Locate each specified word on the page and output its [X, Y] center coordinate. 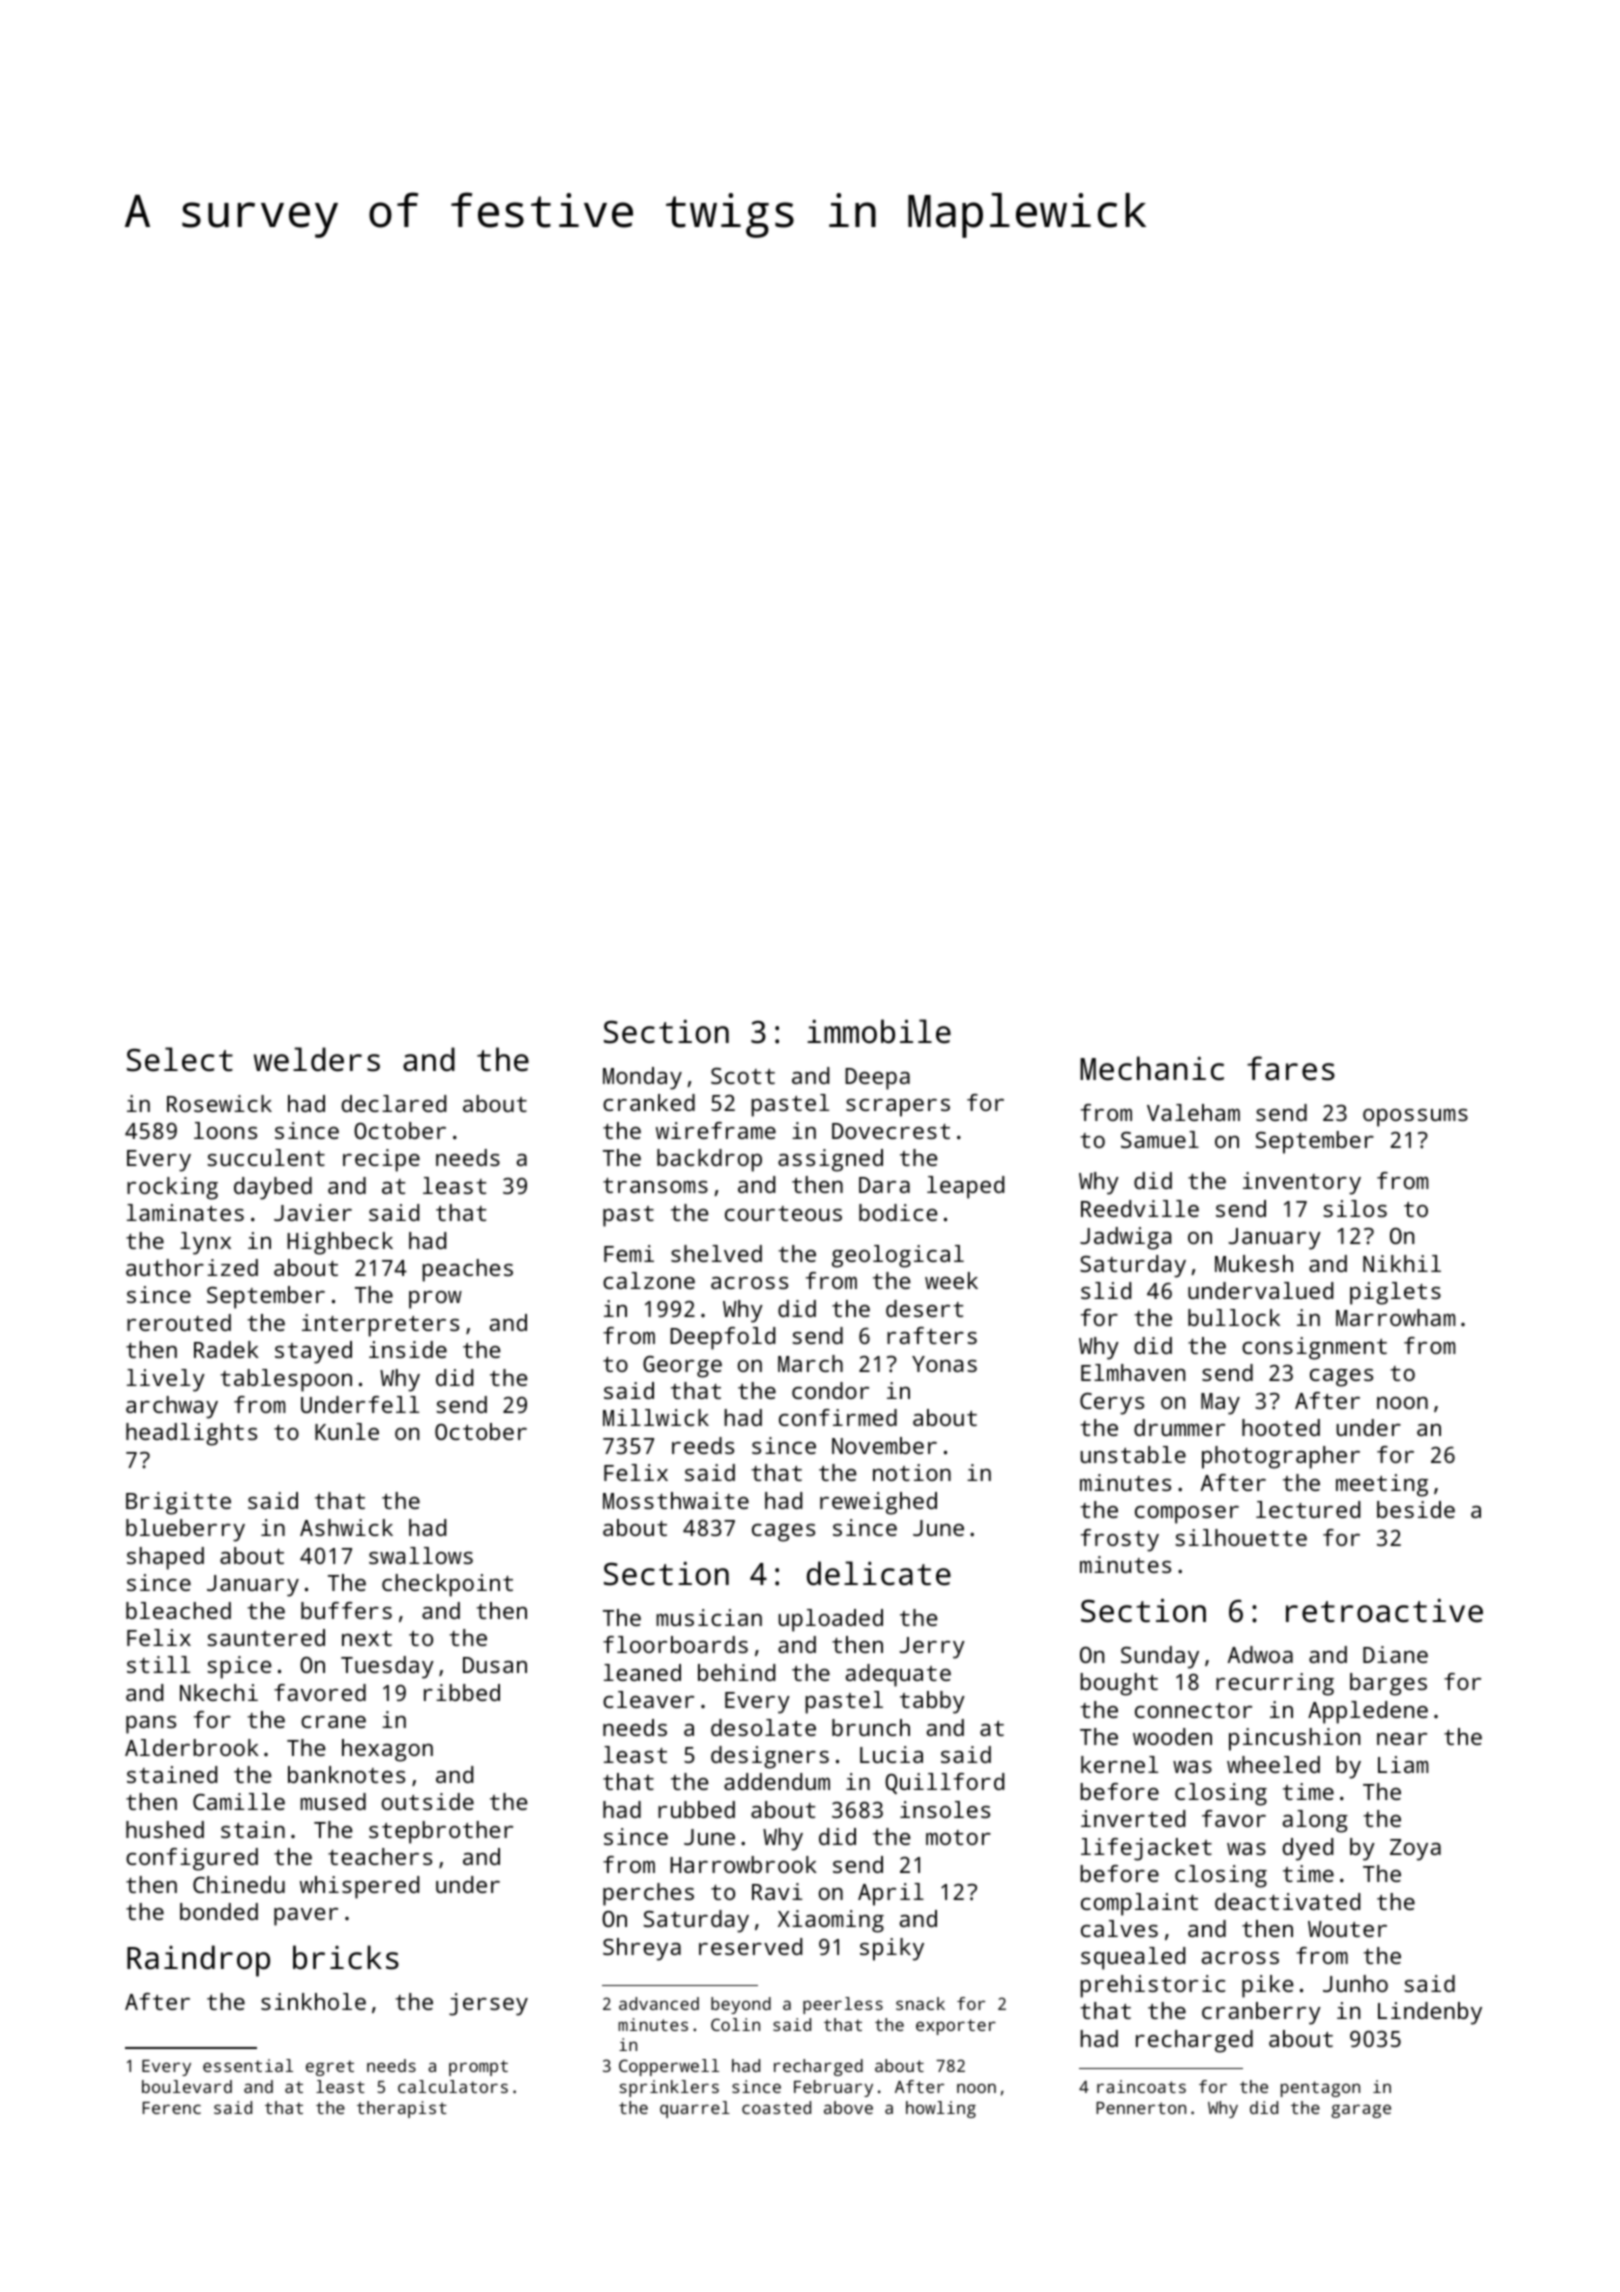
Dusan [495, 1665]
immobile [879, 1031]
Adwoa [1260, 1654]
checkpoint [447, 1585]
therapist [402, 2109]
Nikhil [1402, 1263]
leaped [965, 1187]
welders [317, 1059]
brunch [871, 1727]
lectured [1308, 1509]
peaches [467, 1270]
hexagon [387, 1750]
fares [1291, 1068]
